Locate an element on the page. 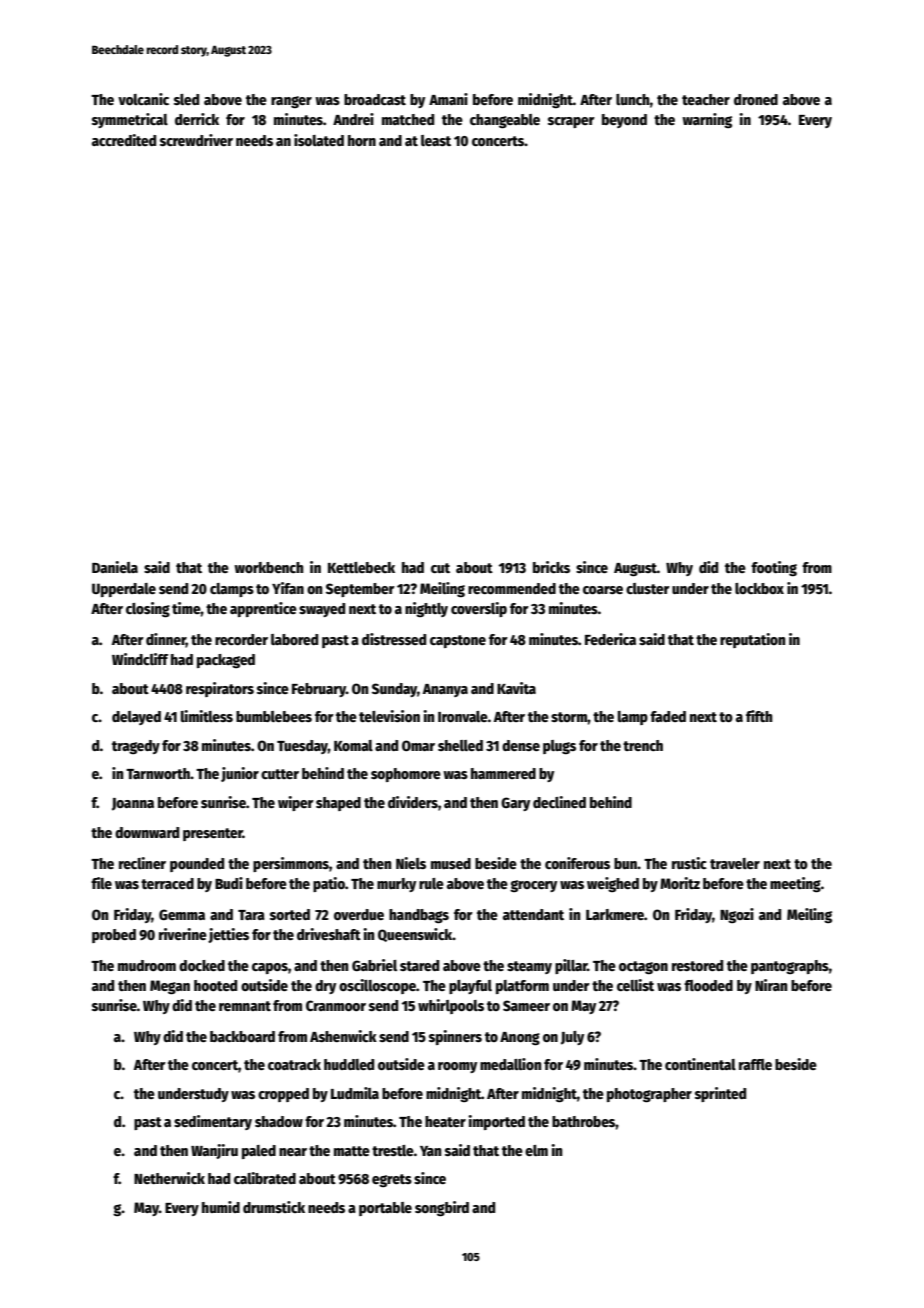  meeting is located at coordinates (795, 885).
